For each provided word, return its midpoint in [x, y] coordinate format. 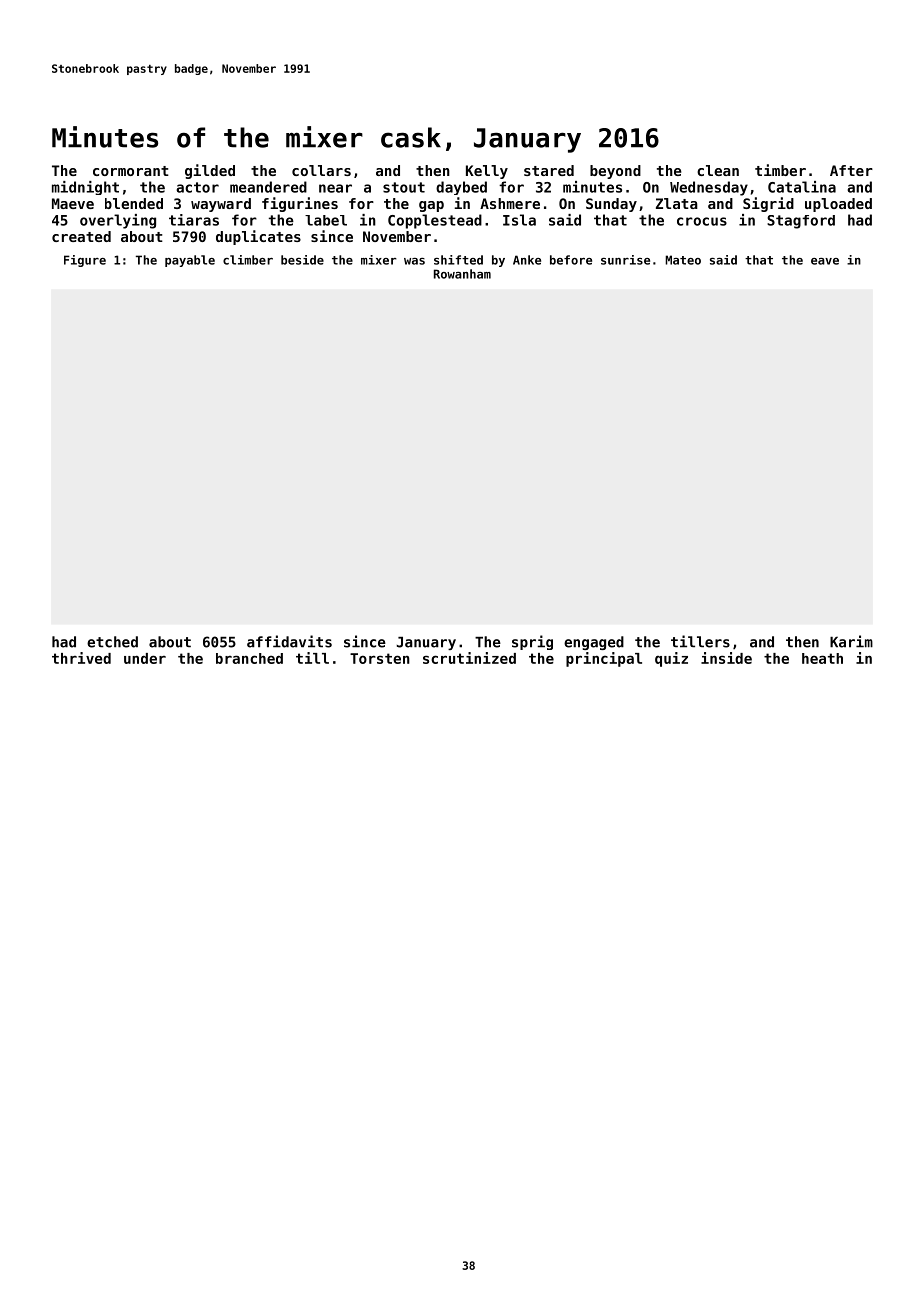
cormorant [131, 171]
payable [190, 261]
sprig [532, 642]
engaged [594, 643]
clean [718, 170]
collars [321, 170]
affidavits [289, 641]
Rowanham [462, 274]
